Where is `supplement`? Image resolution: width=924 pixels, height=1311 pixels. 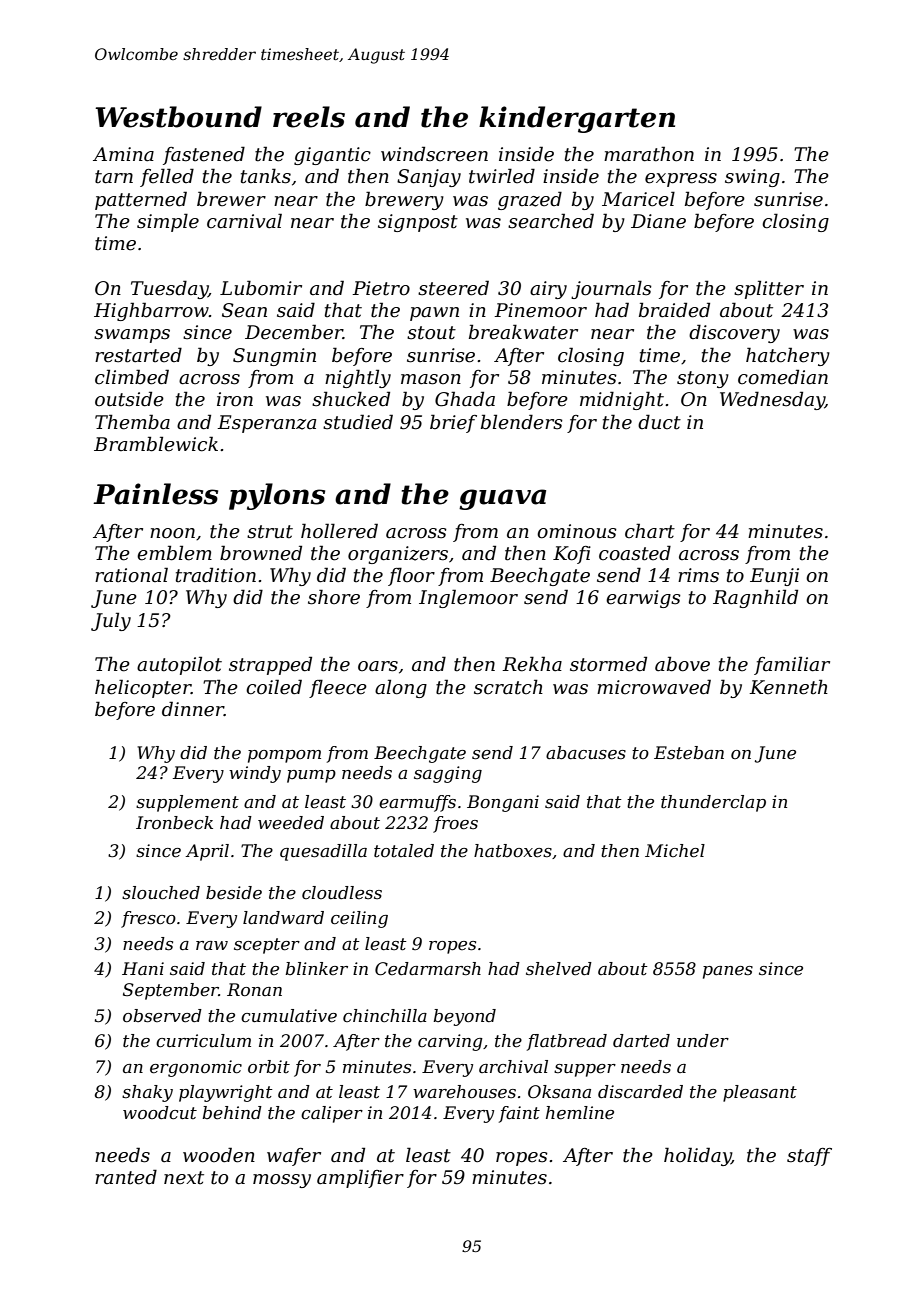 supplement is located at coordinates (187, 803).
